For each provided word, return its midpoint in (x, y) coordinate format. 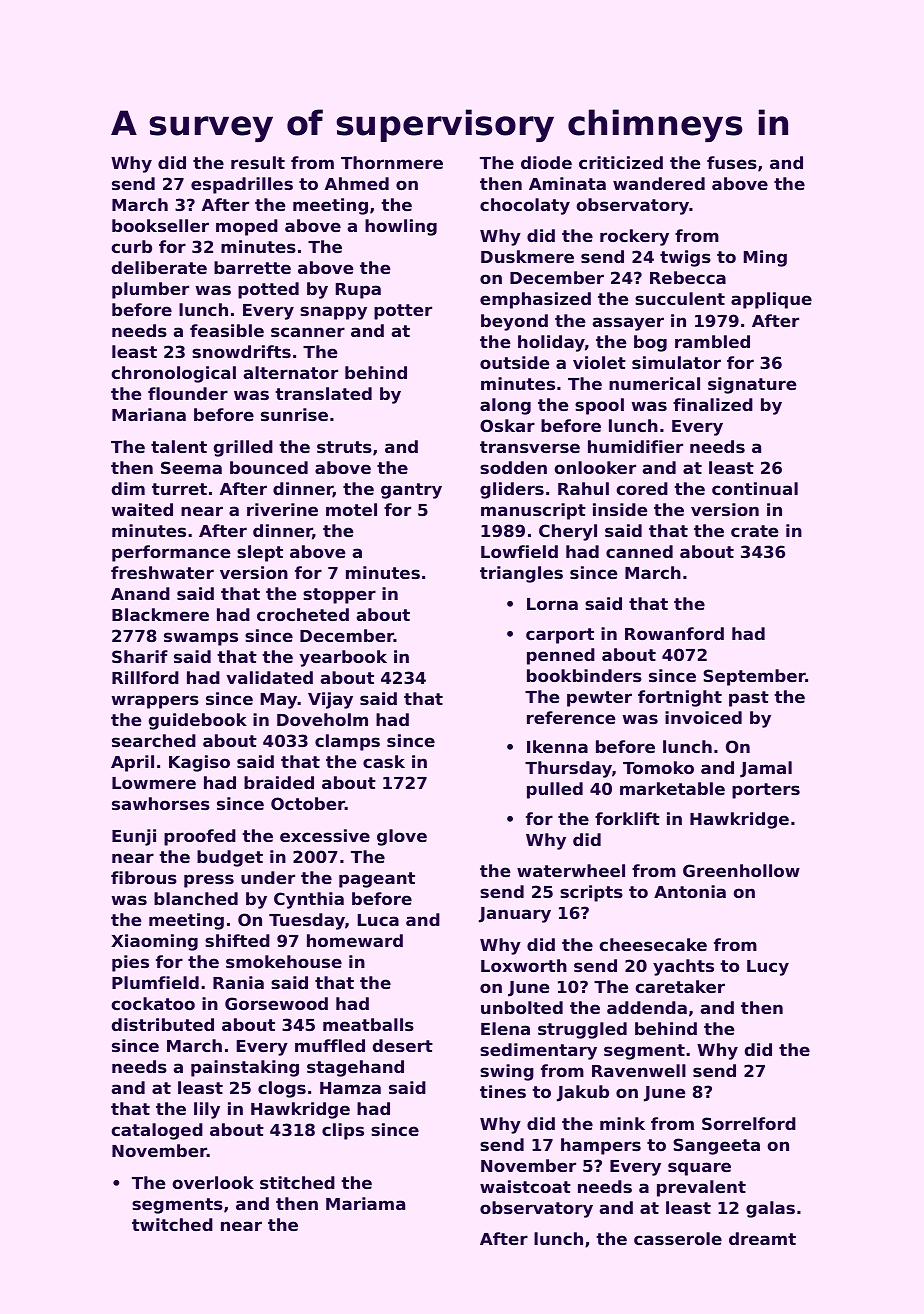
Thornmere (392, 162)
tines (503, 1091)
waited (142, 509)
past (749, 699)
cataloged (157, 1131)
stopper (339, 596)
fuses (732, 162)
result (258, 162)
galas (770, 1209)
